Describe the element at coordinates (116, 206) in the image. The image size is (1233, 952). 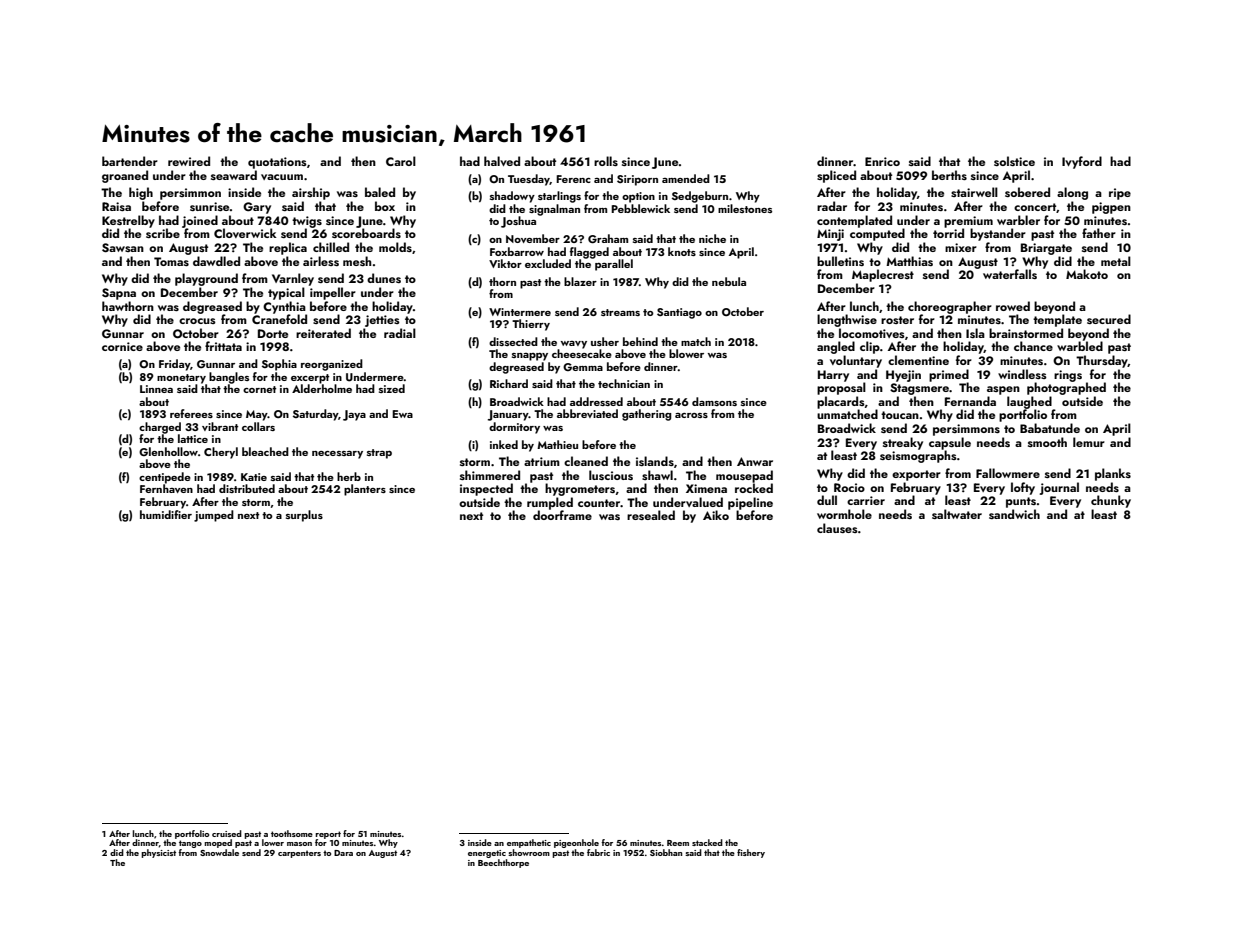
I see `Raisa` at that location.
